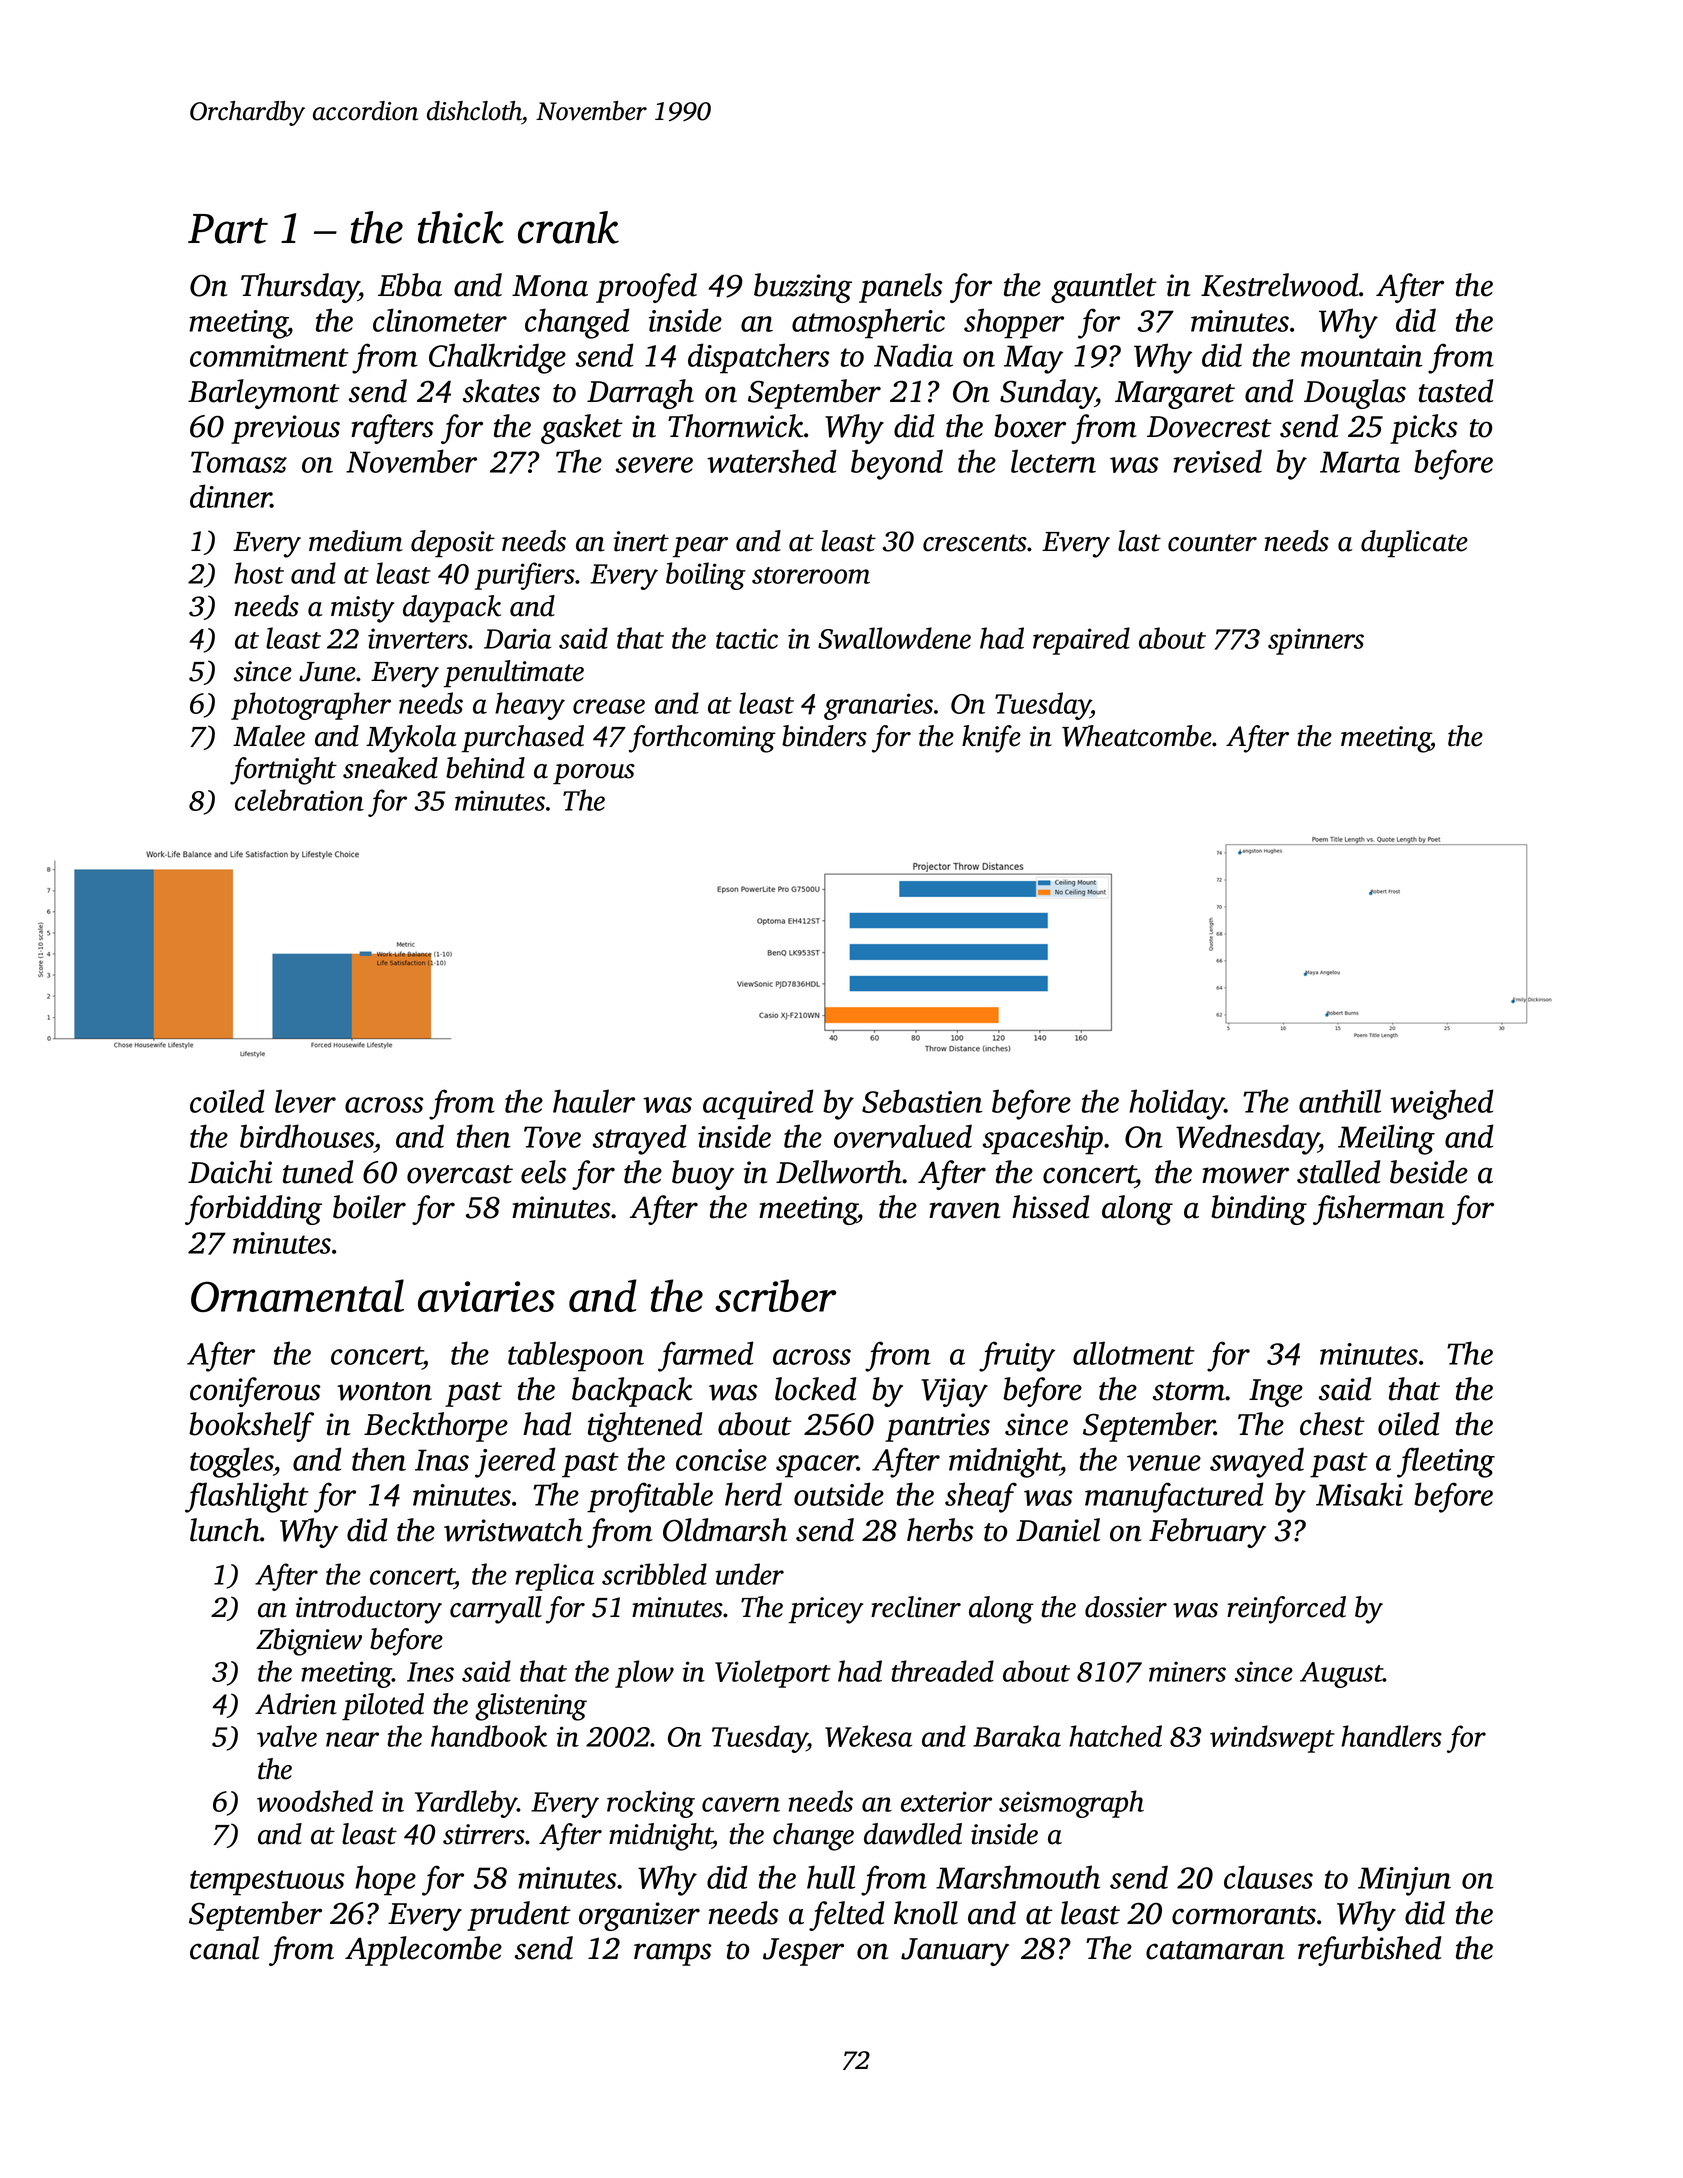 This document has width=1683, height=2178. I want to click on Jesper, so click(803, 1952).
